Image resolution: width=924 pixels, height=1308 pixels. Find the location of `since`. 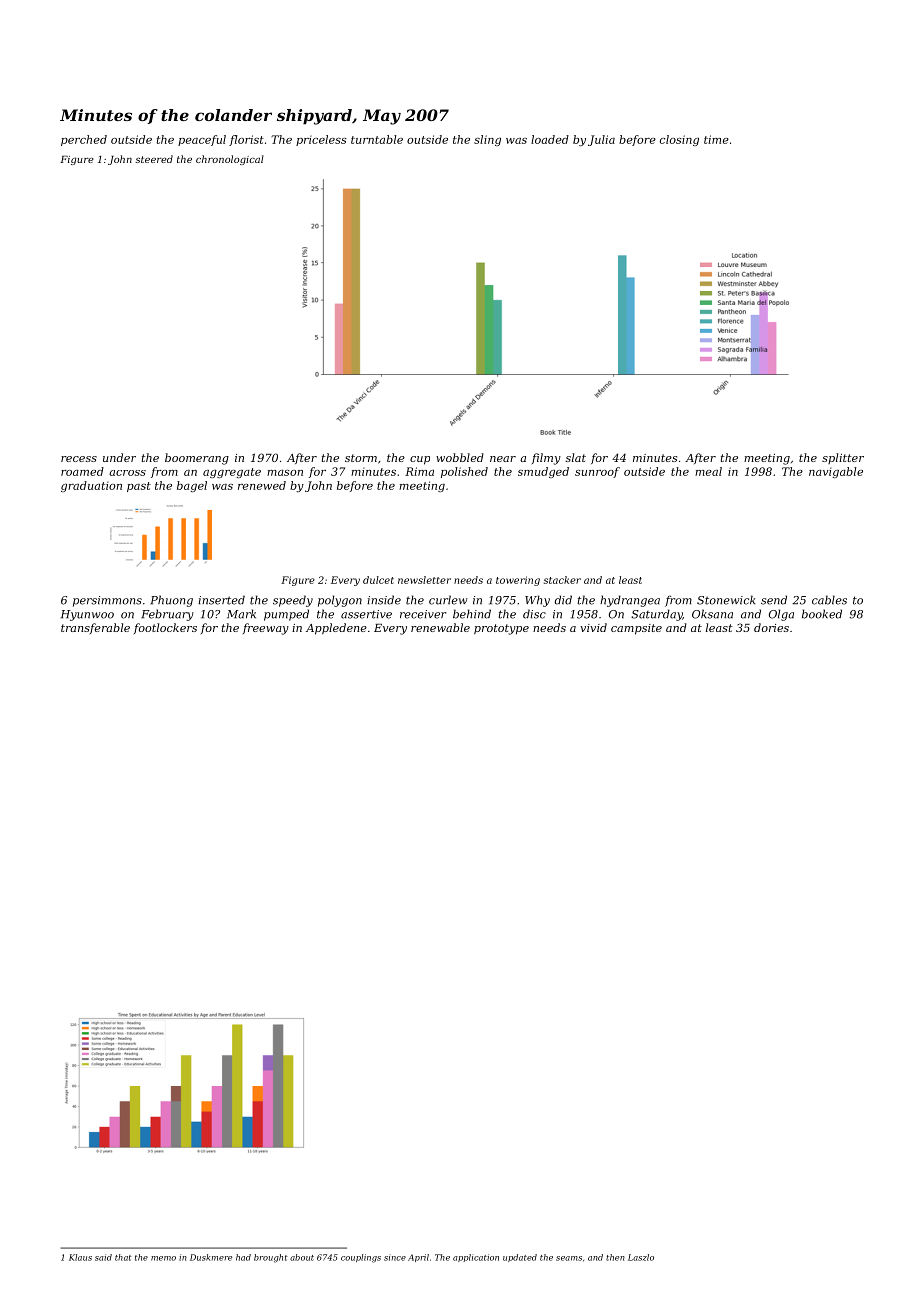

since is located at coordinates (395, 1257).
